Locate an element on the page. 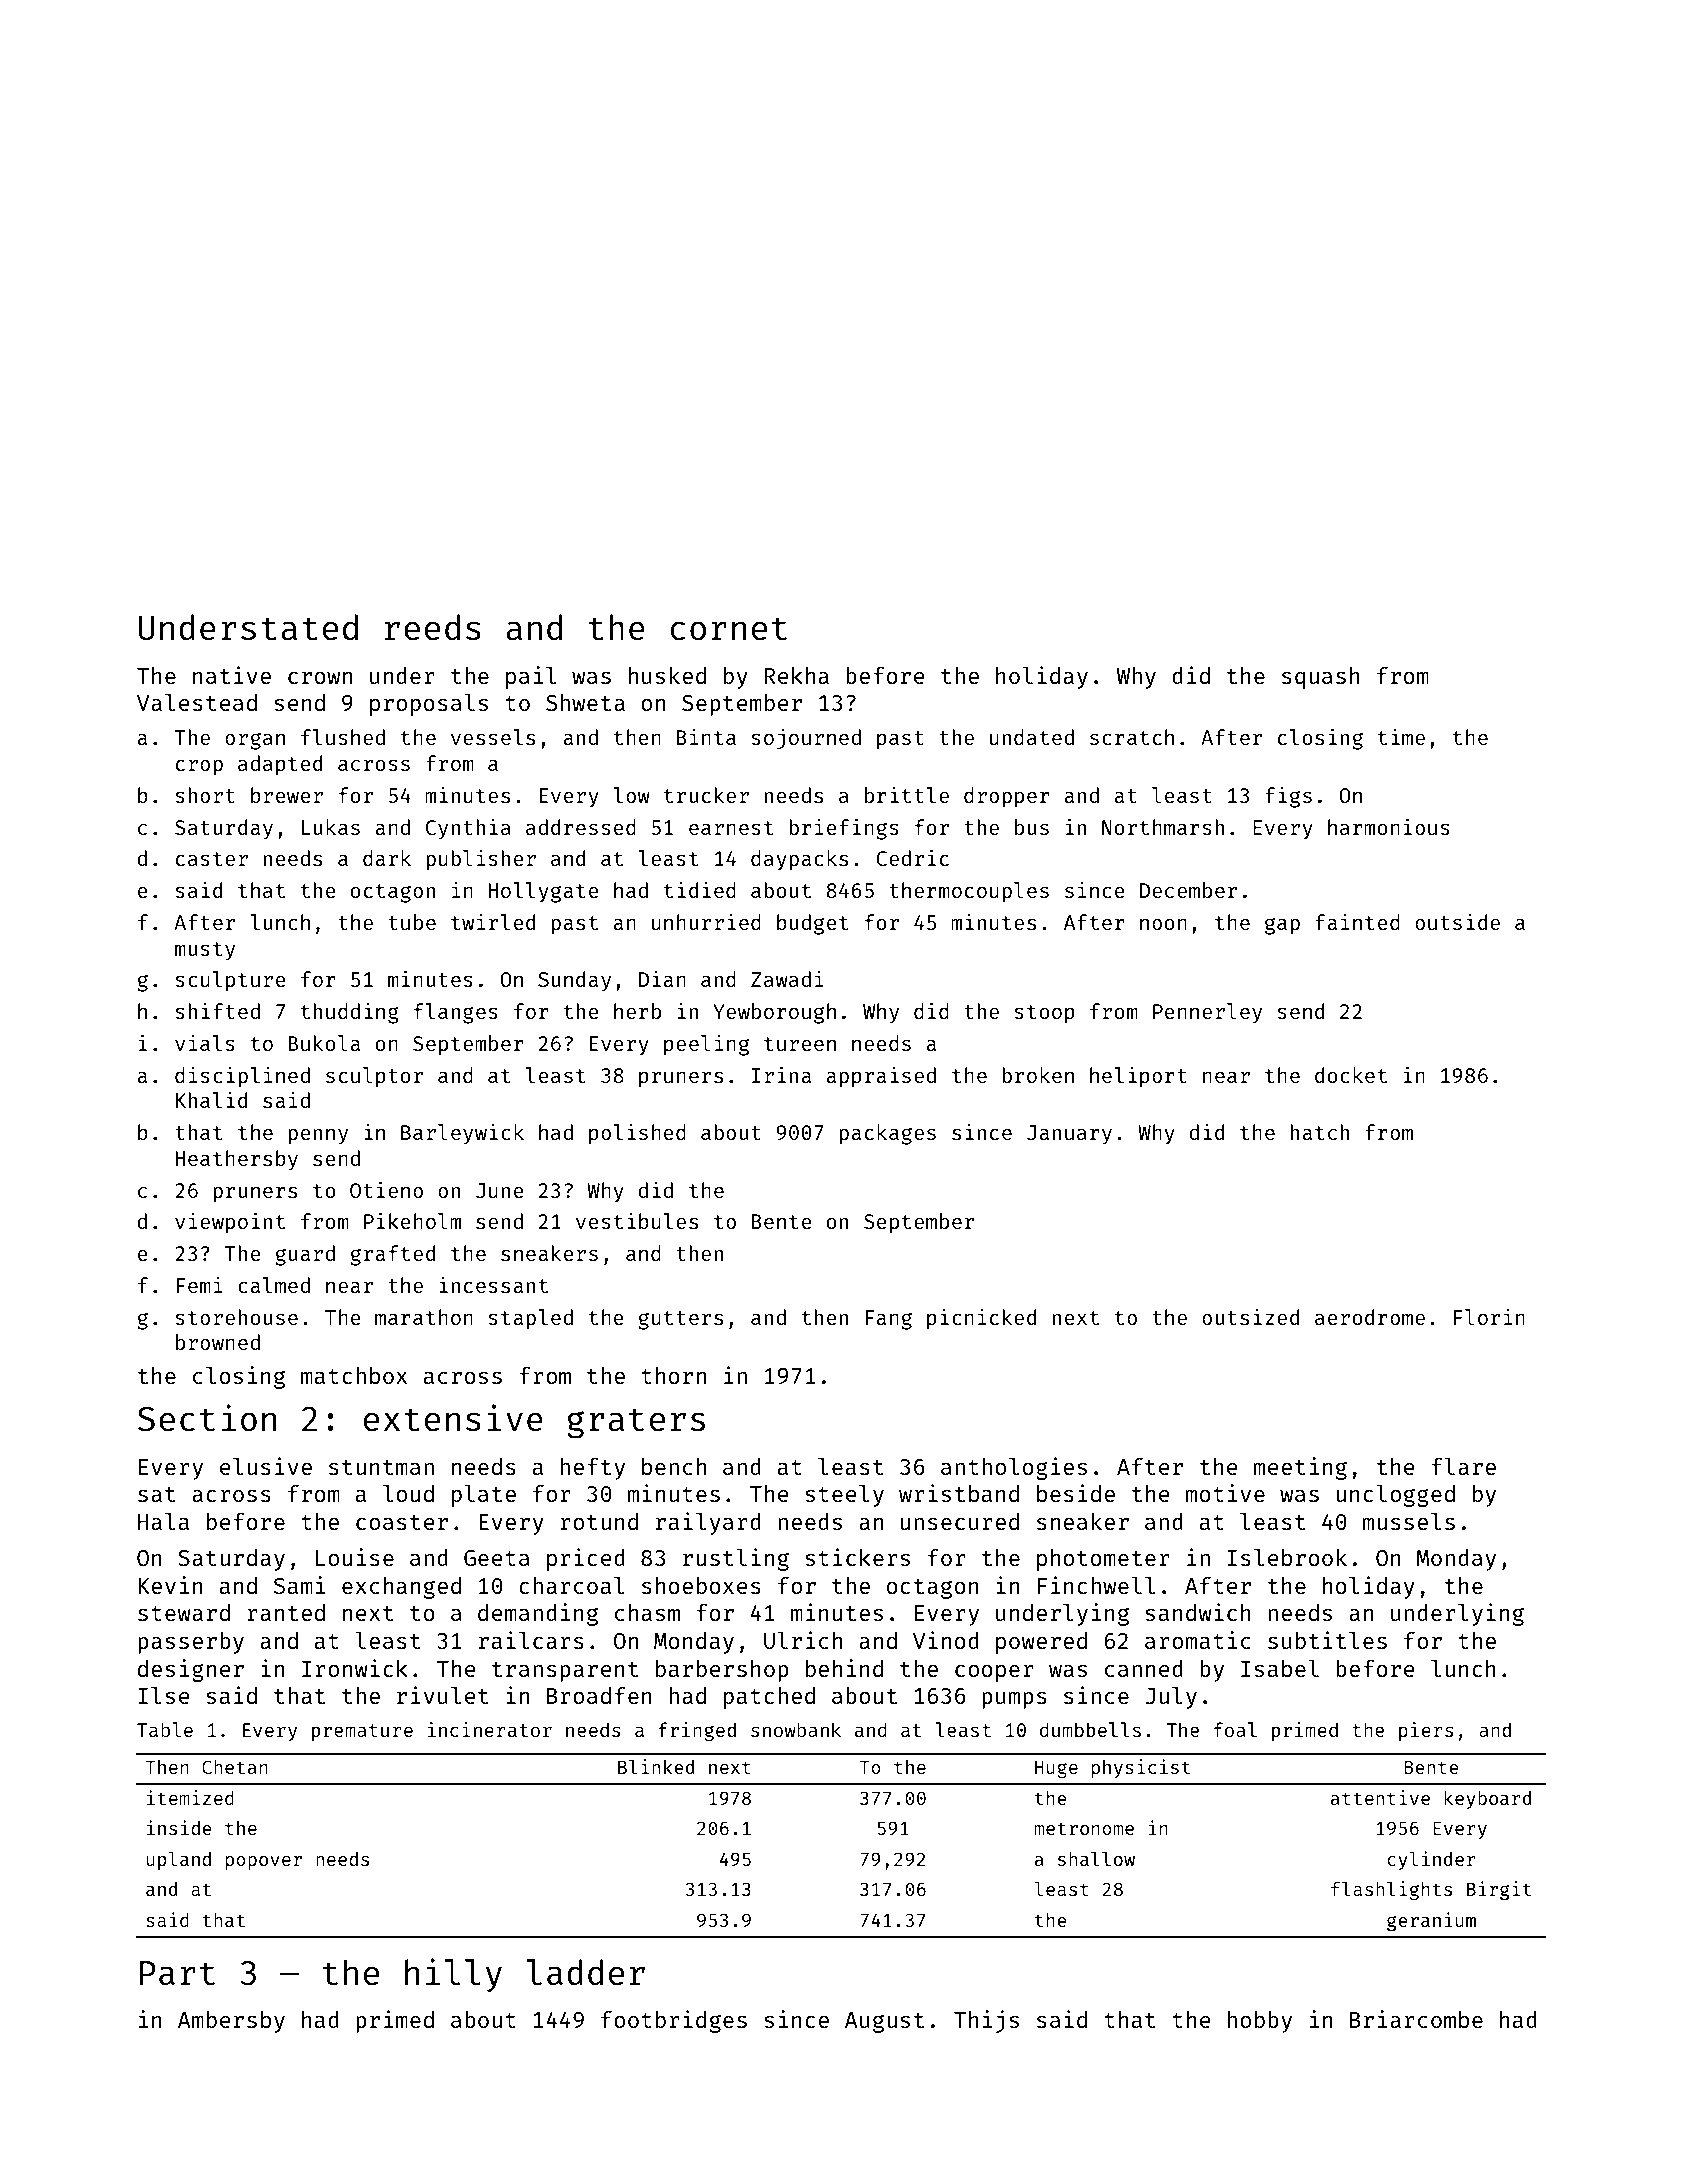 The width and height of the document is (1683, 2178). cornet is located at coordinates (728, 629).
